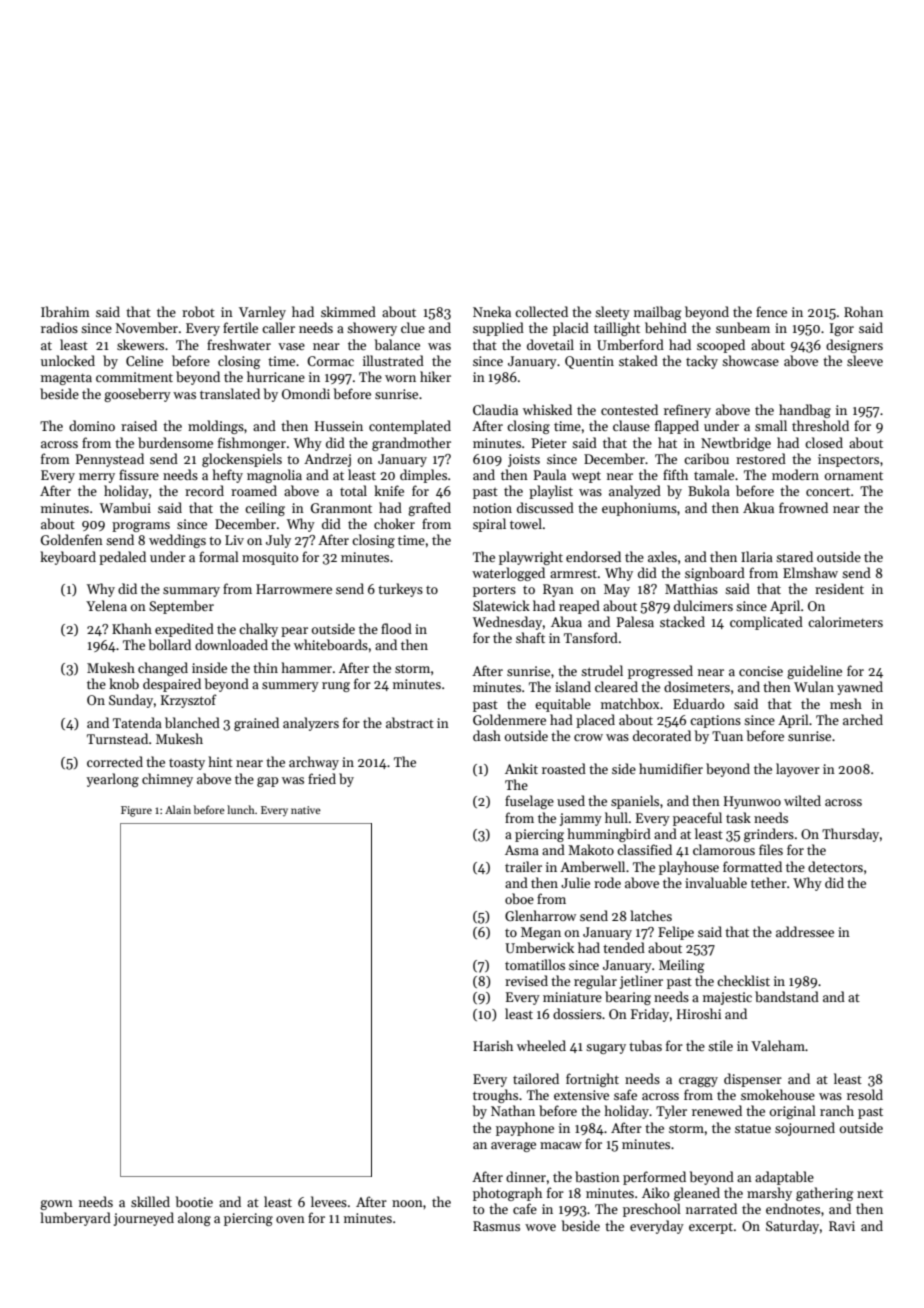 The width and height of the screenshot is (924, 1308). What do you see at coordinates (144, 1219) in the screenshot?
I see `journeyed` at bounding box center [144, 1219].
